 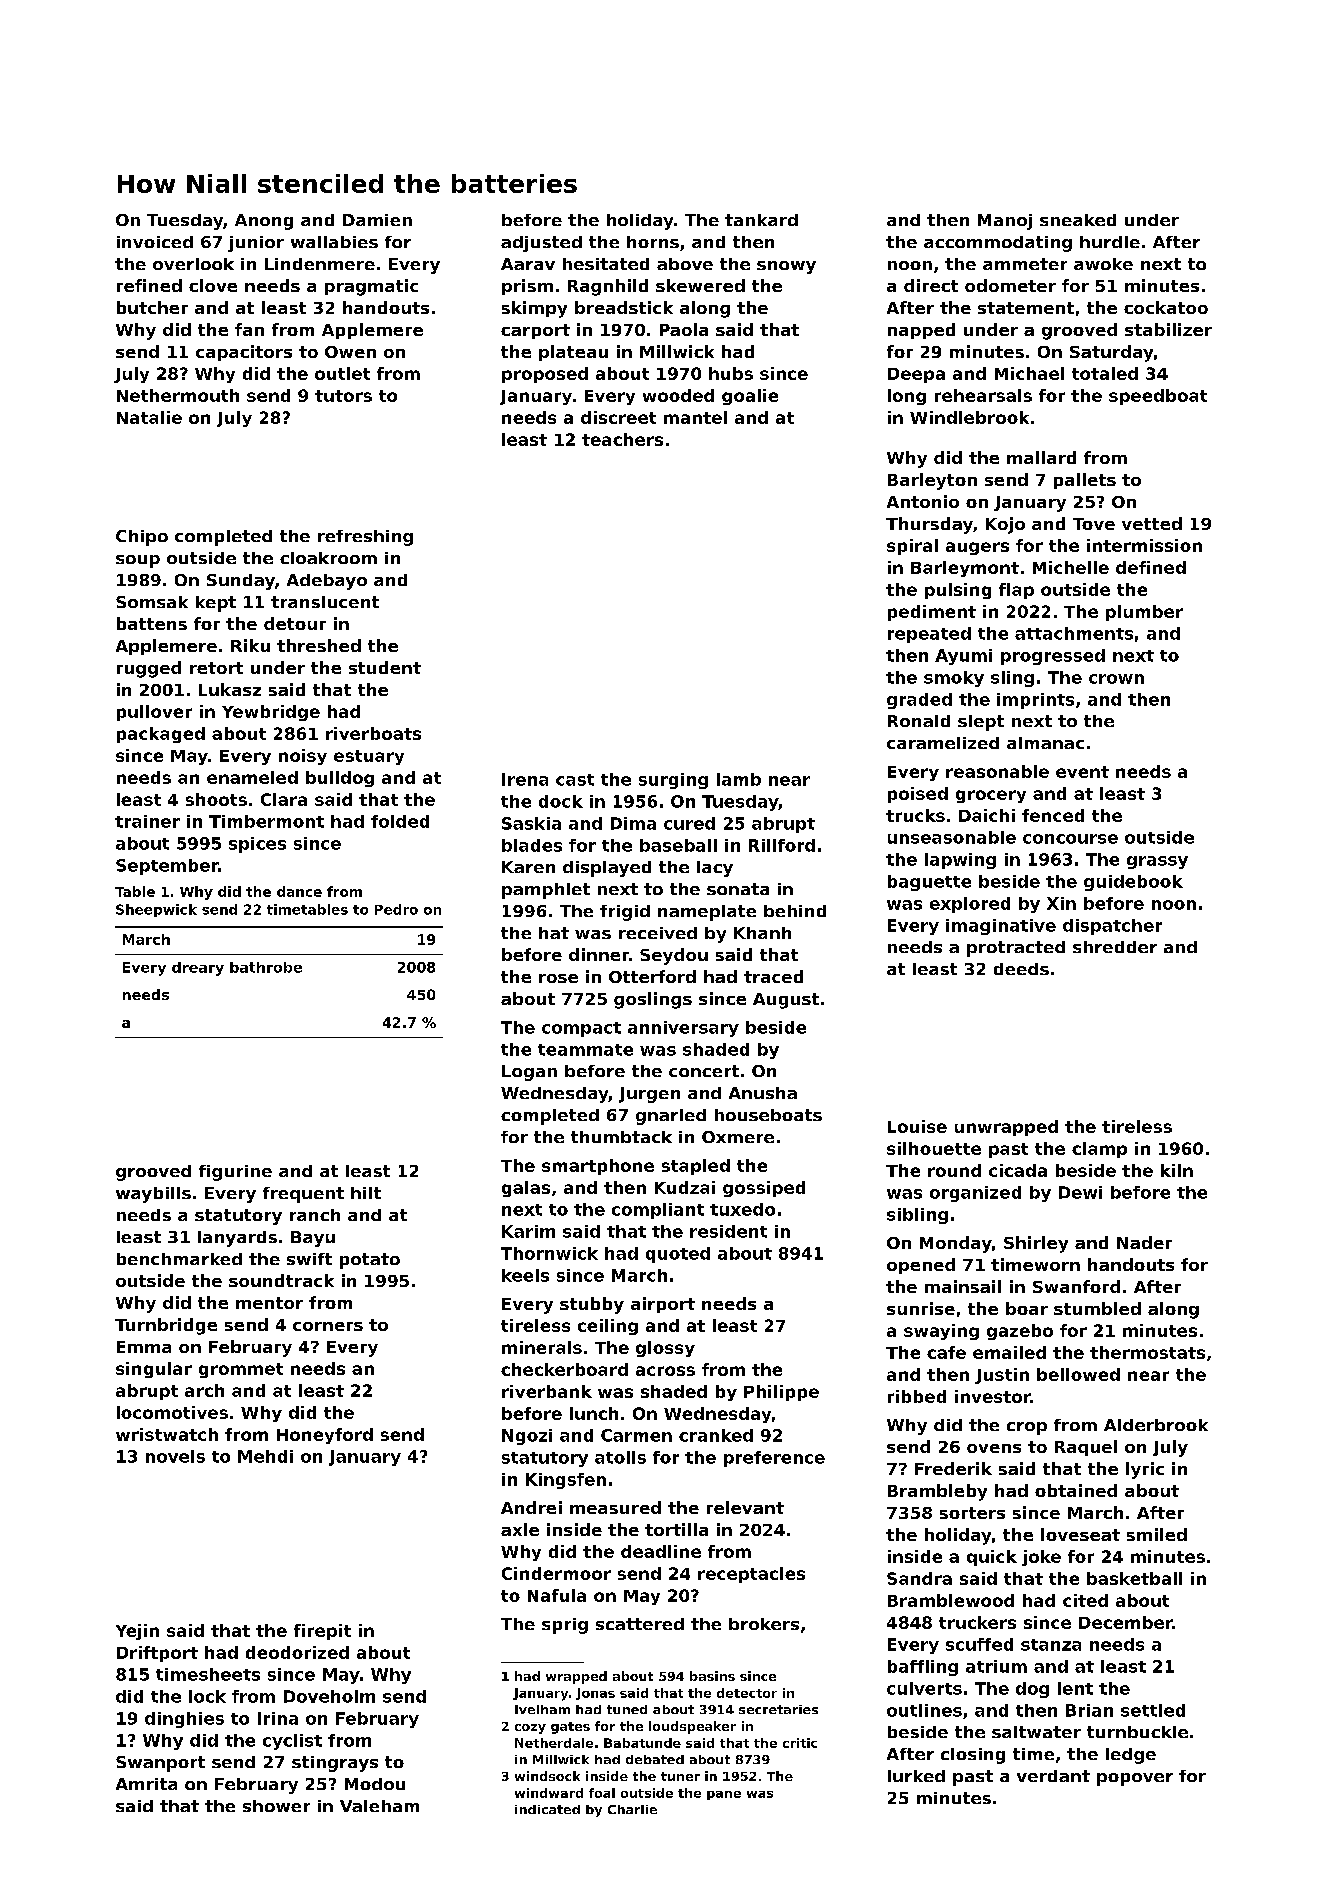 What do you see at coordinates (800, 1743) in the document?
I see `critic` at bounding box center [800, 1743].
